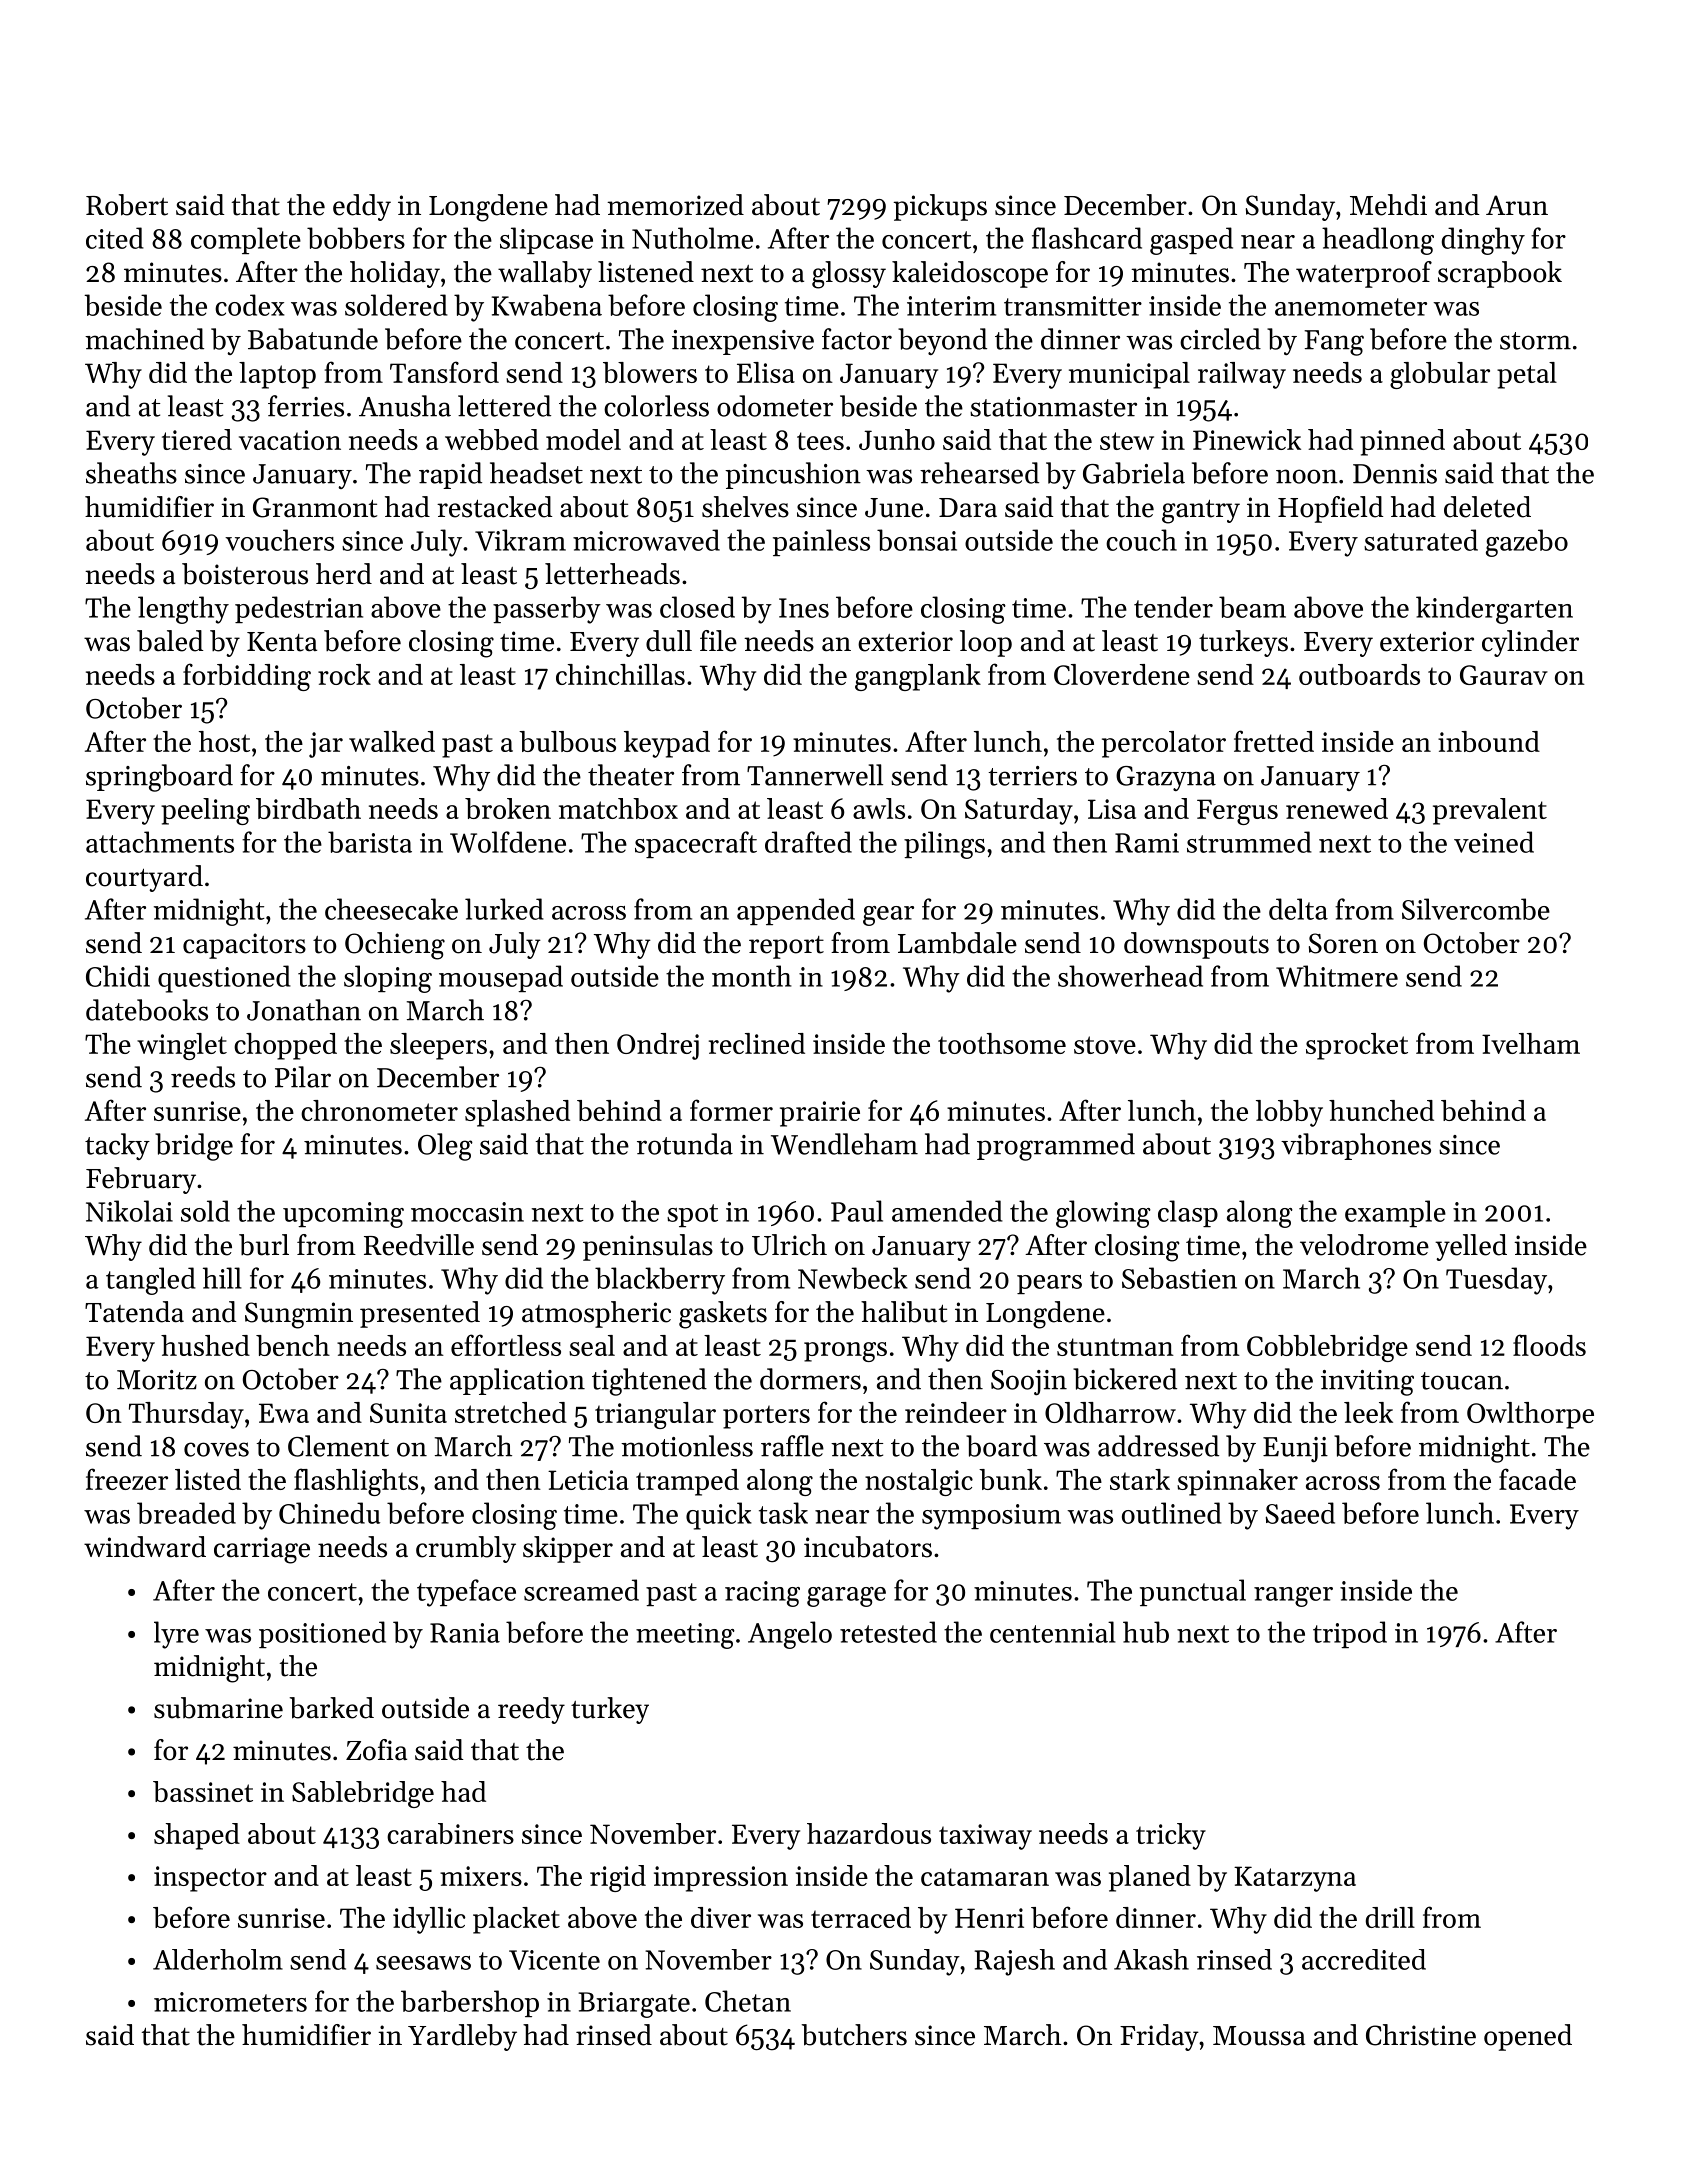  What do you see at coordinates (796, 911) in the page?
I see `appended` at bounding box center [796, 911].
